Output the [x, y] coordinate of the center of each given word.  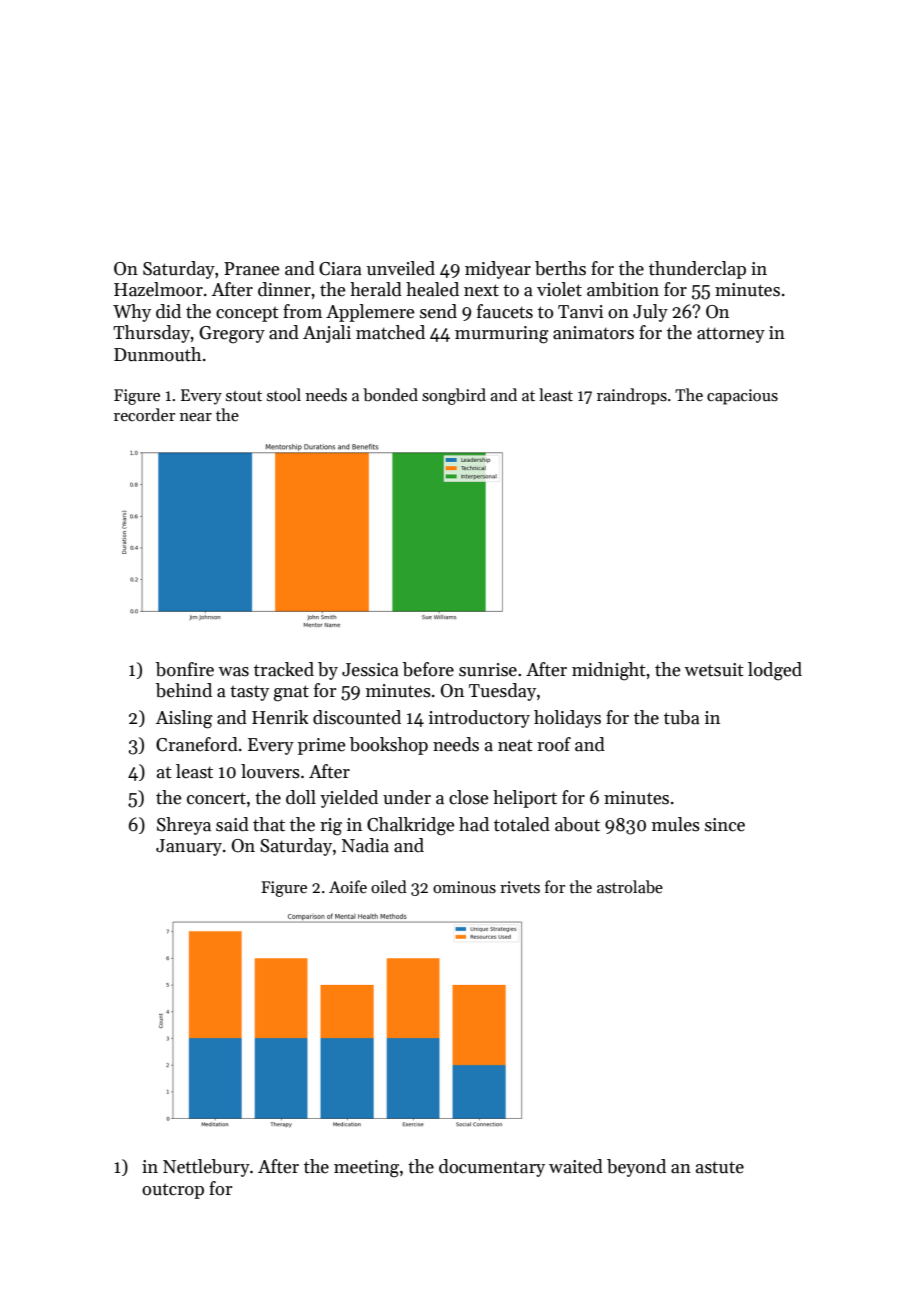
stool [284, 394]
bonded [390, 395]
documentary [492, 1168]
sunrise [488, 670]
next [481, 290]
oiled [389, 886]
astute [720, 1167]
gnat [291, 693]
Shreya [184, 826]
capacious [742, 397]
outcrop [173, 1191]
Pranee [252, 269]
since [725, 825]
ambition [623, 289]
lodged [775, 671]
